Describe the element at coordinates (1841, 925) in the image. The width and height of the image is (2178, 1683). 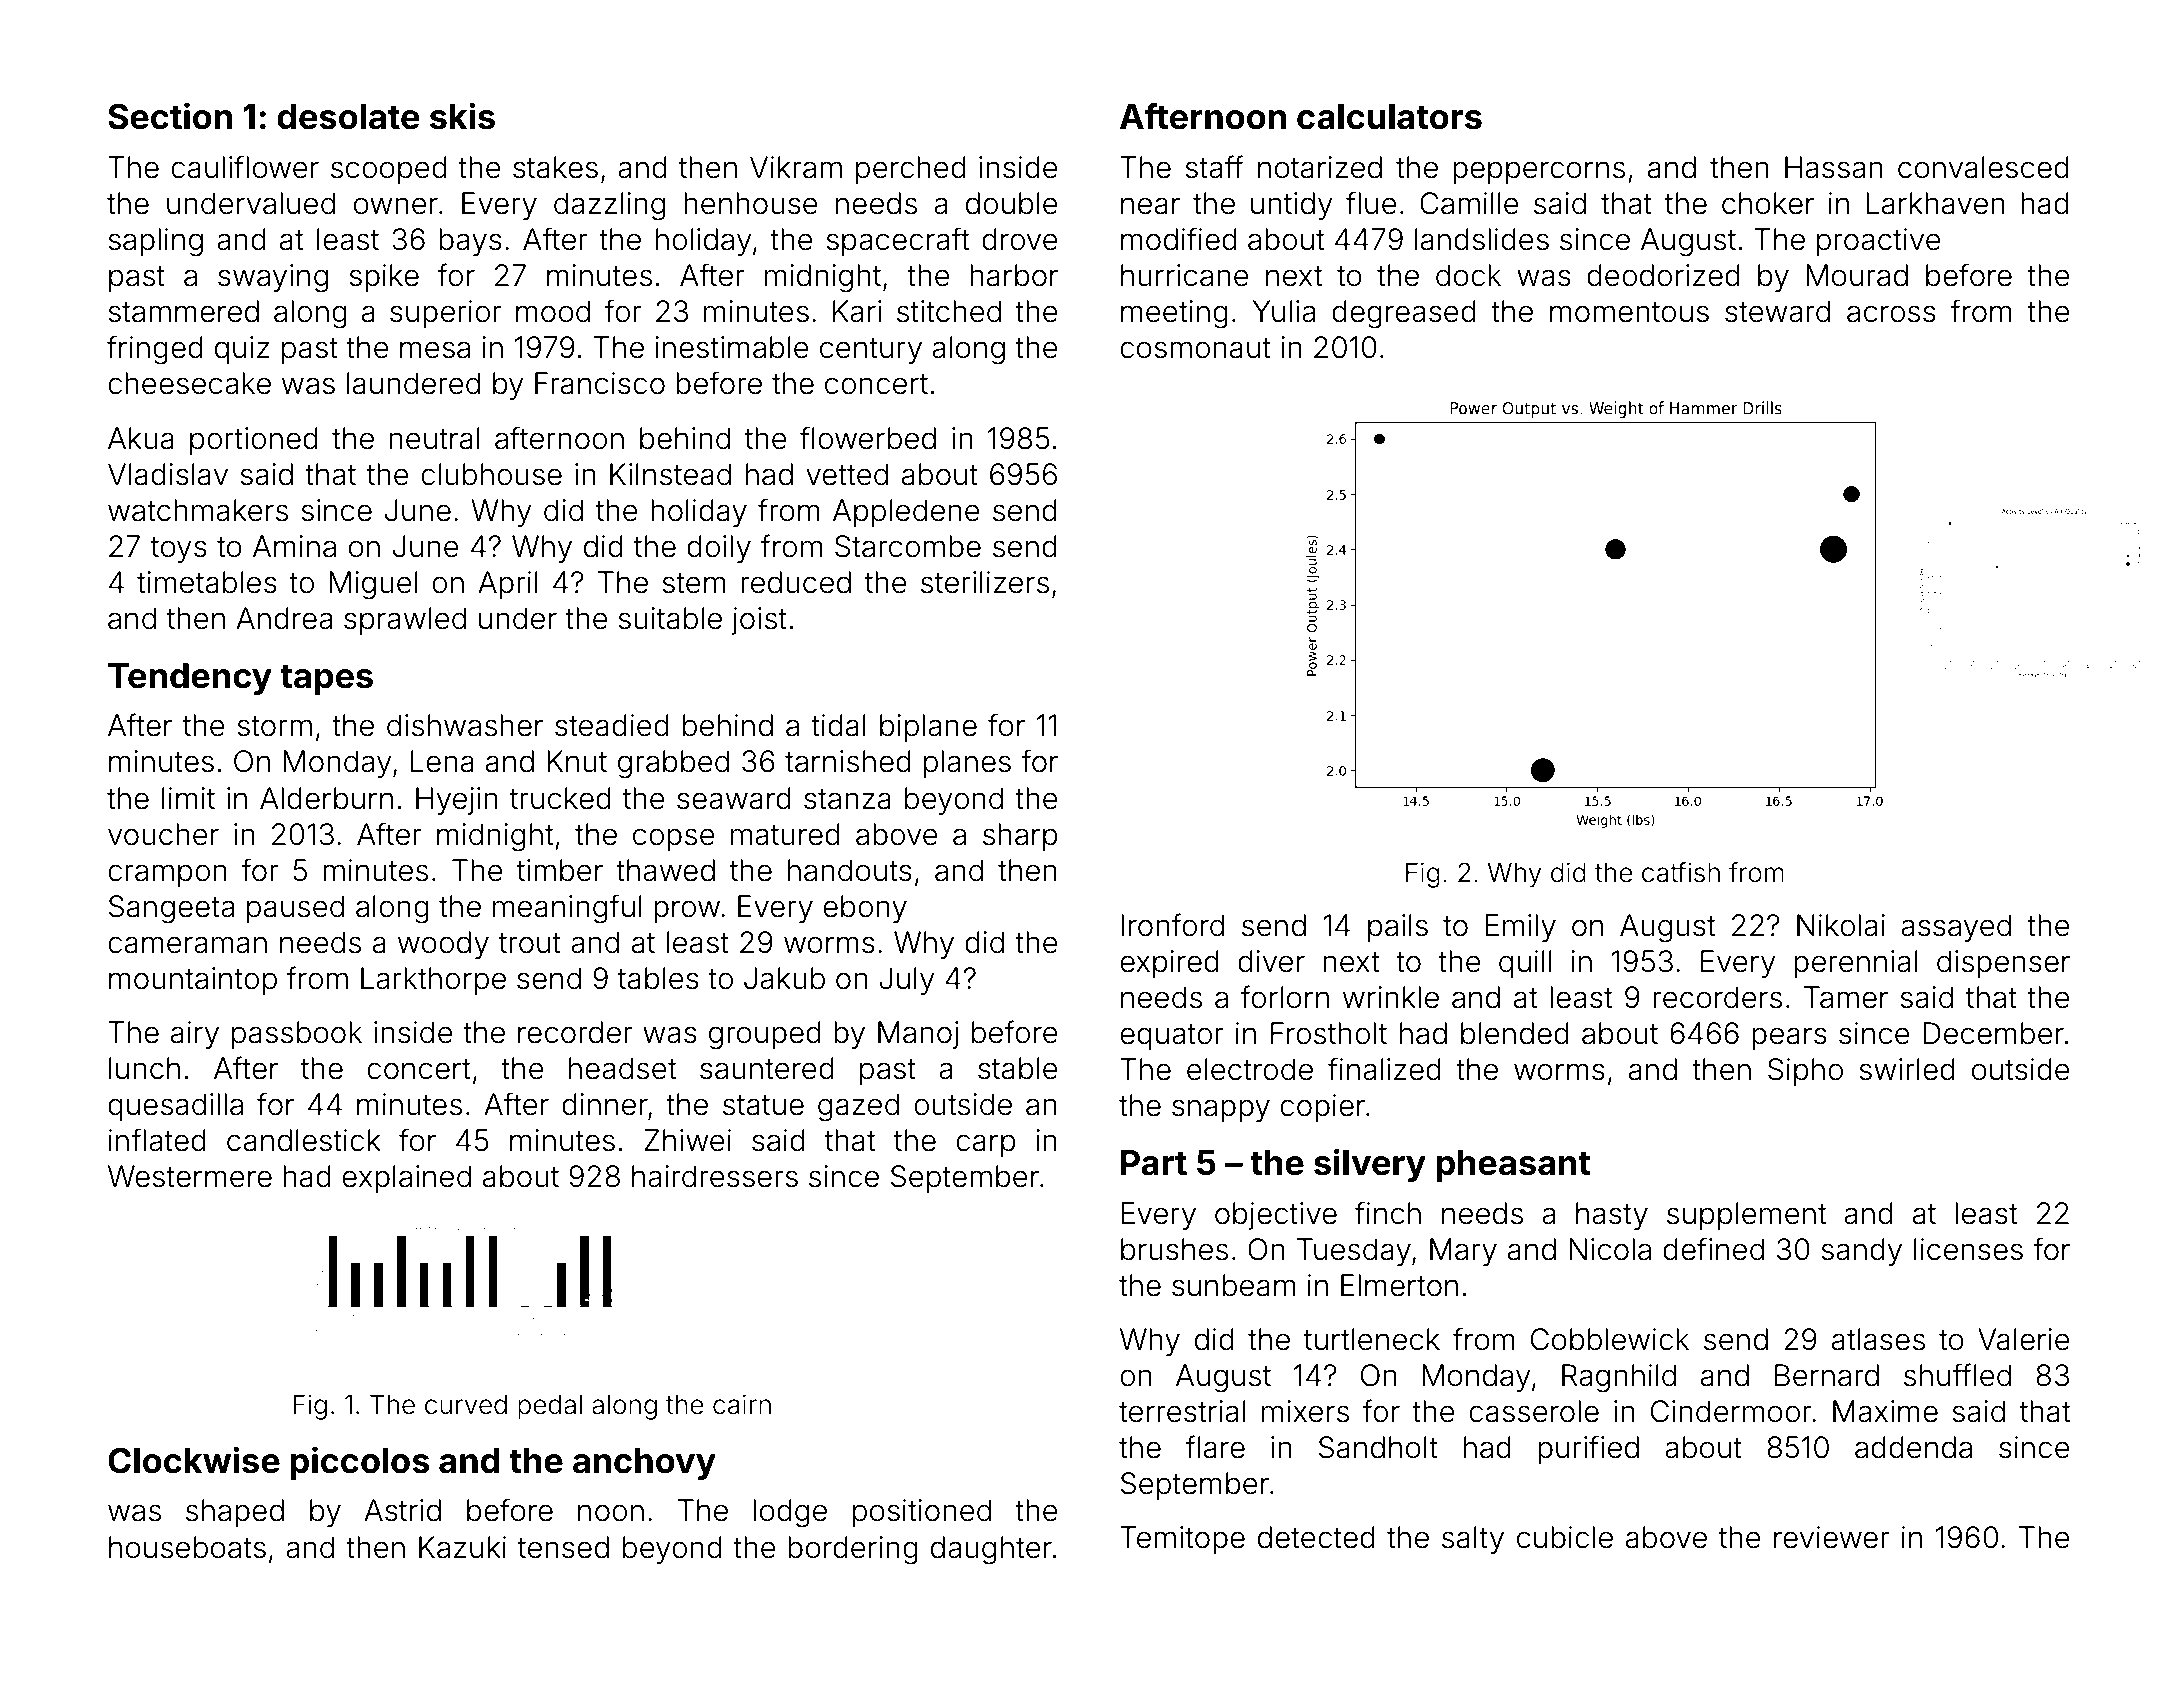
I see `Nikolai` at that location.
